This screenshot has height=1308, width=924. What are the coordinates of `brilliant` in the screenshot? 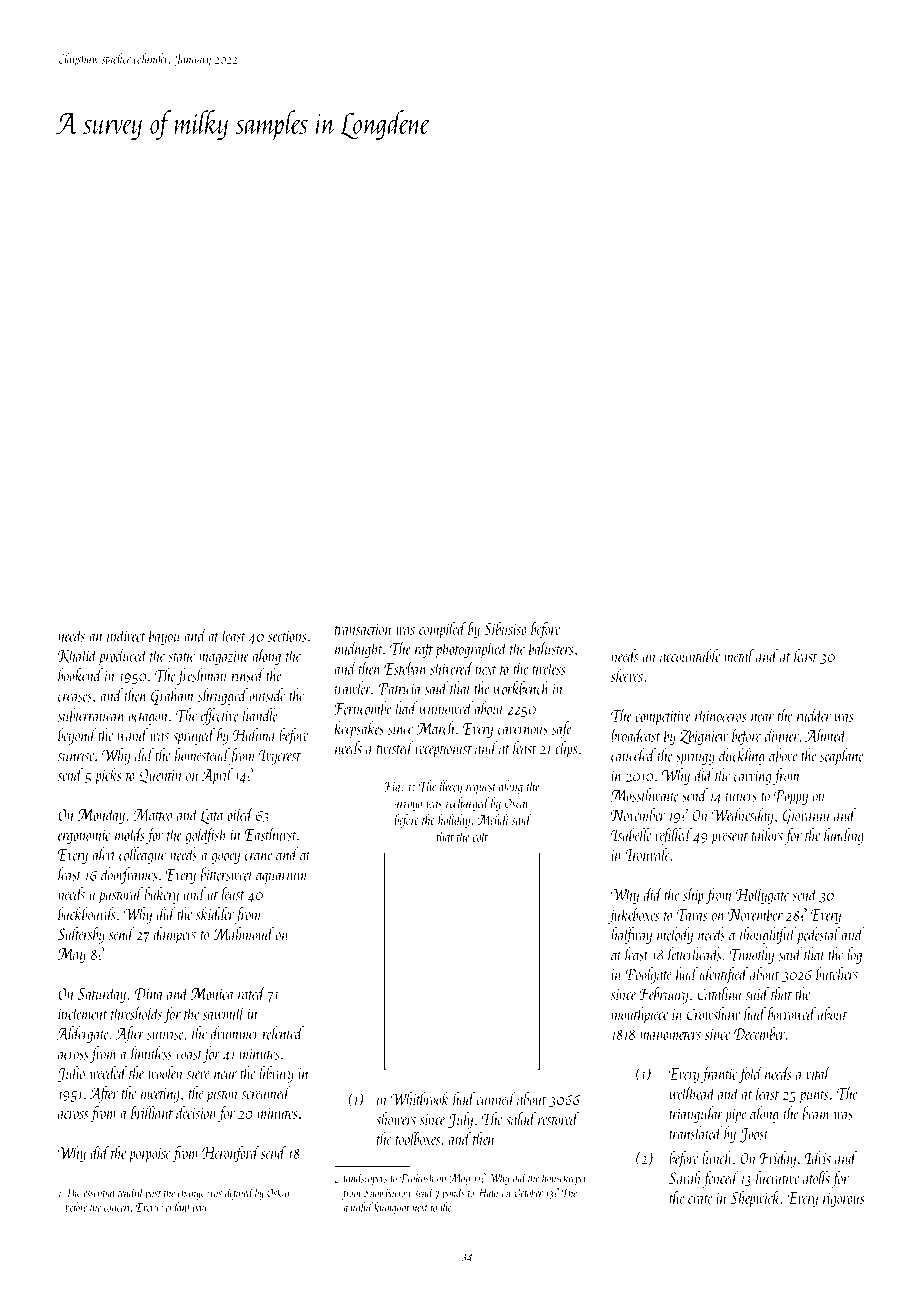 It's located at (152, 1112).
